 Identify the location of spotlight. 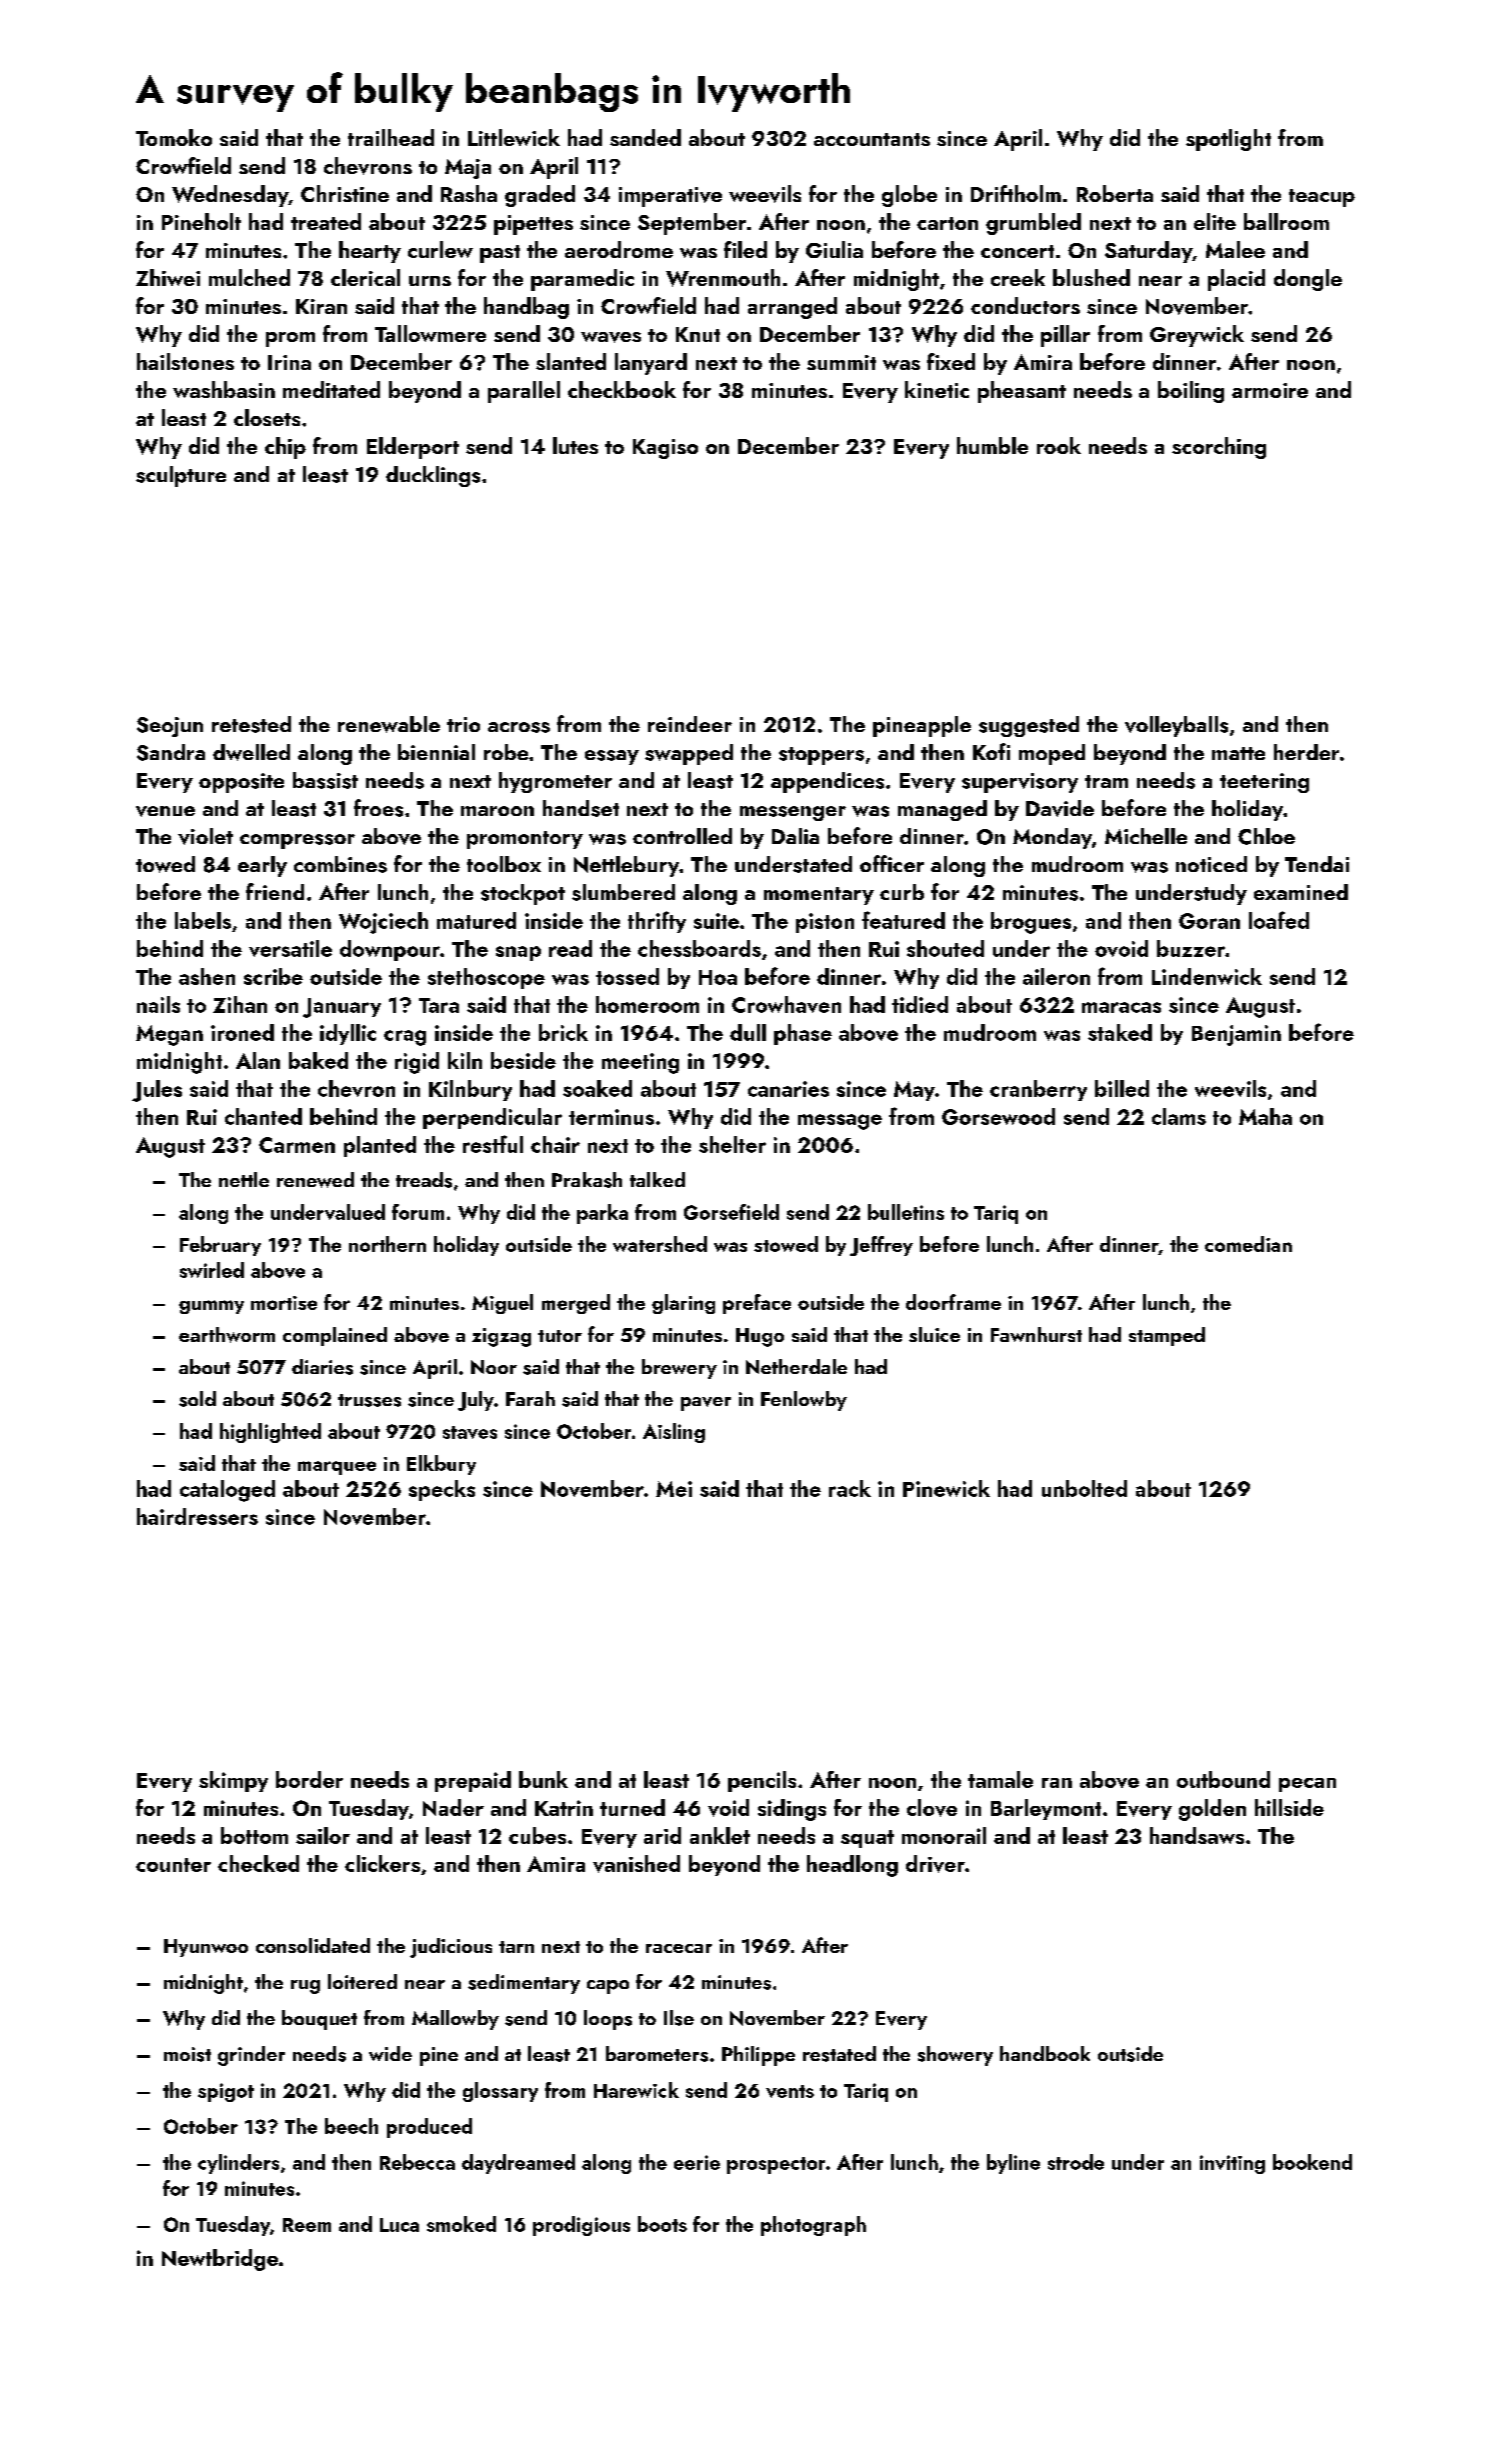
(1228, 140).
